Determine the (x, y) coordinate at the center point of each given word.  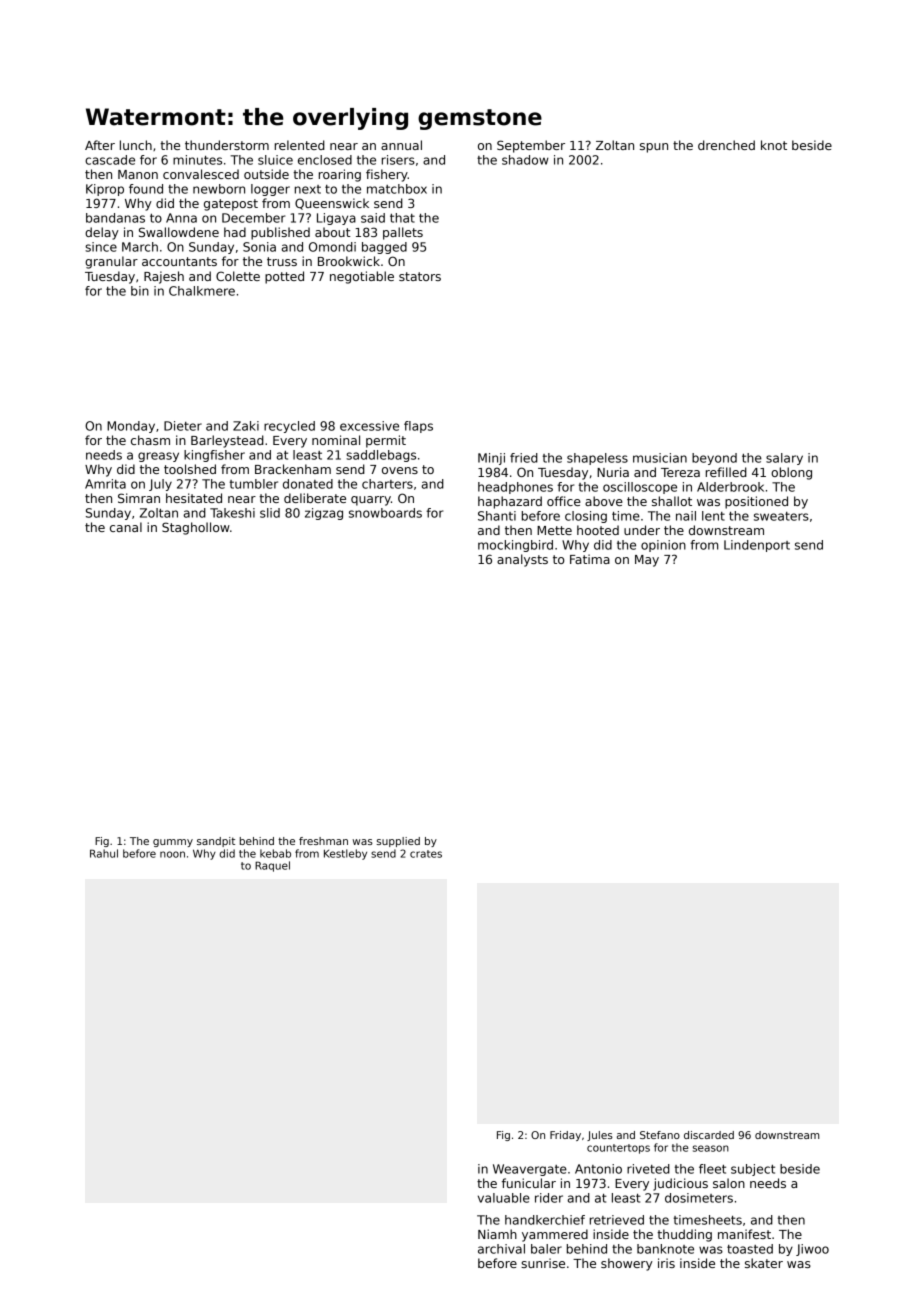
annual (401, 145)
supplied (398, 842)
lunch (136, 145)
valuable (504, 1198)
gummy (173, 843)
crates (426, 854)
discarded (709, 1135)
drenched (726, 145)
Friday (565, 1136)
